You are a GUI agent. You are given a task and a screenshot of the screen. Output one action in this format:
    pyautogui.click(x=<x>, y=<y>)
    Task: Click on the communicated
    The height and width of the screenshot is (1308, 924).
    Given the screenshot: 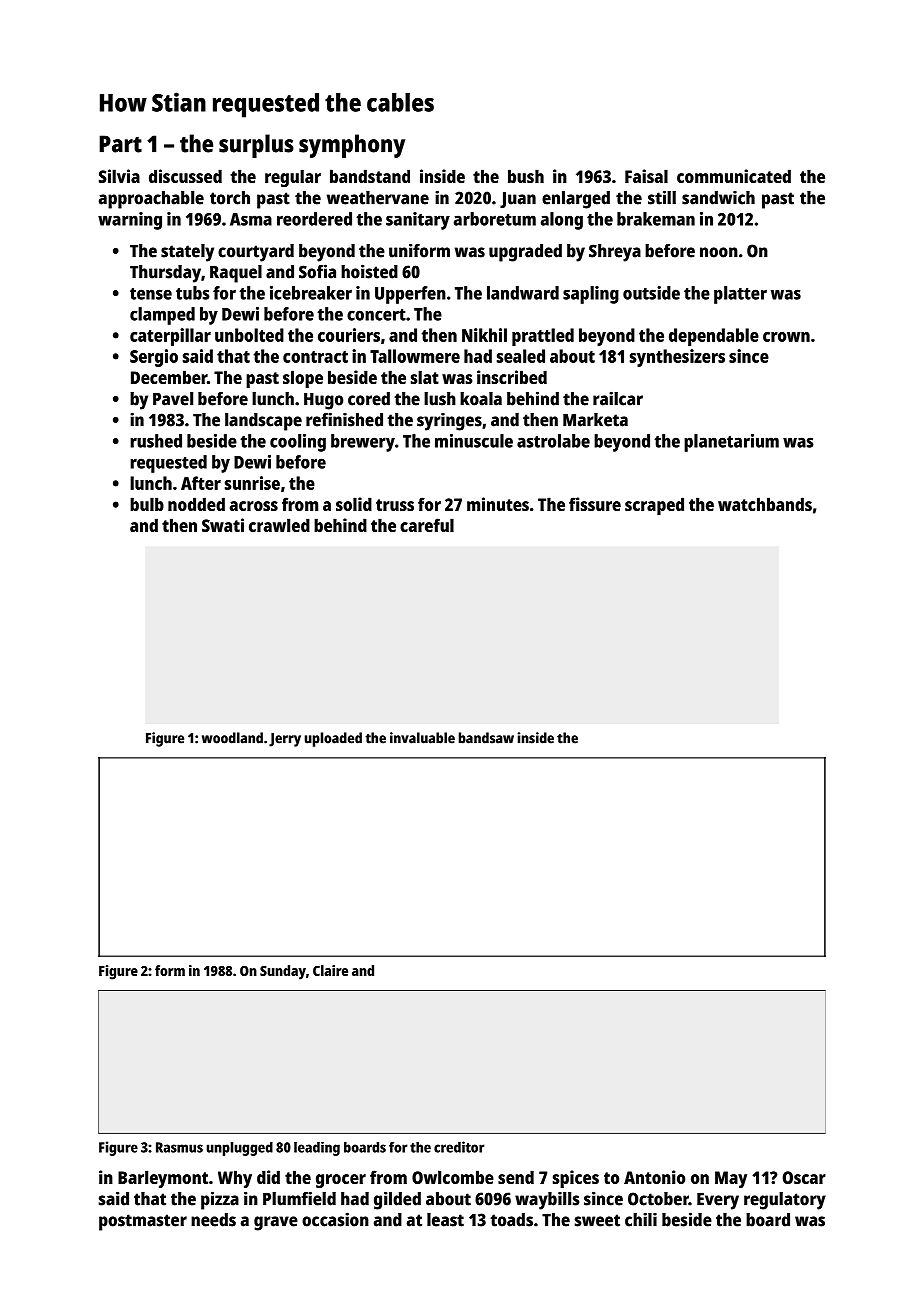 What is the action you would take?
    pyautogui.click(x=734, y=176)
